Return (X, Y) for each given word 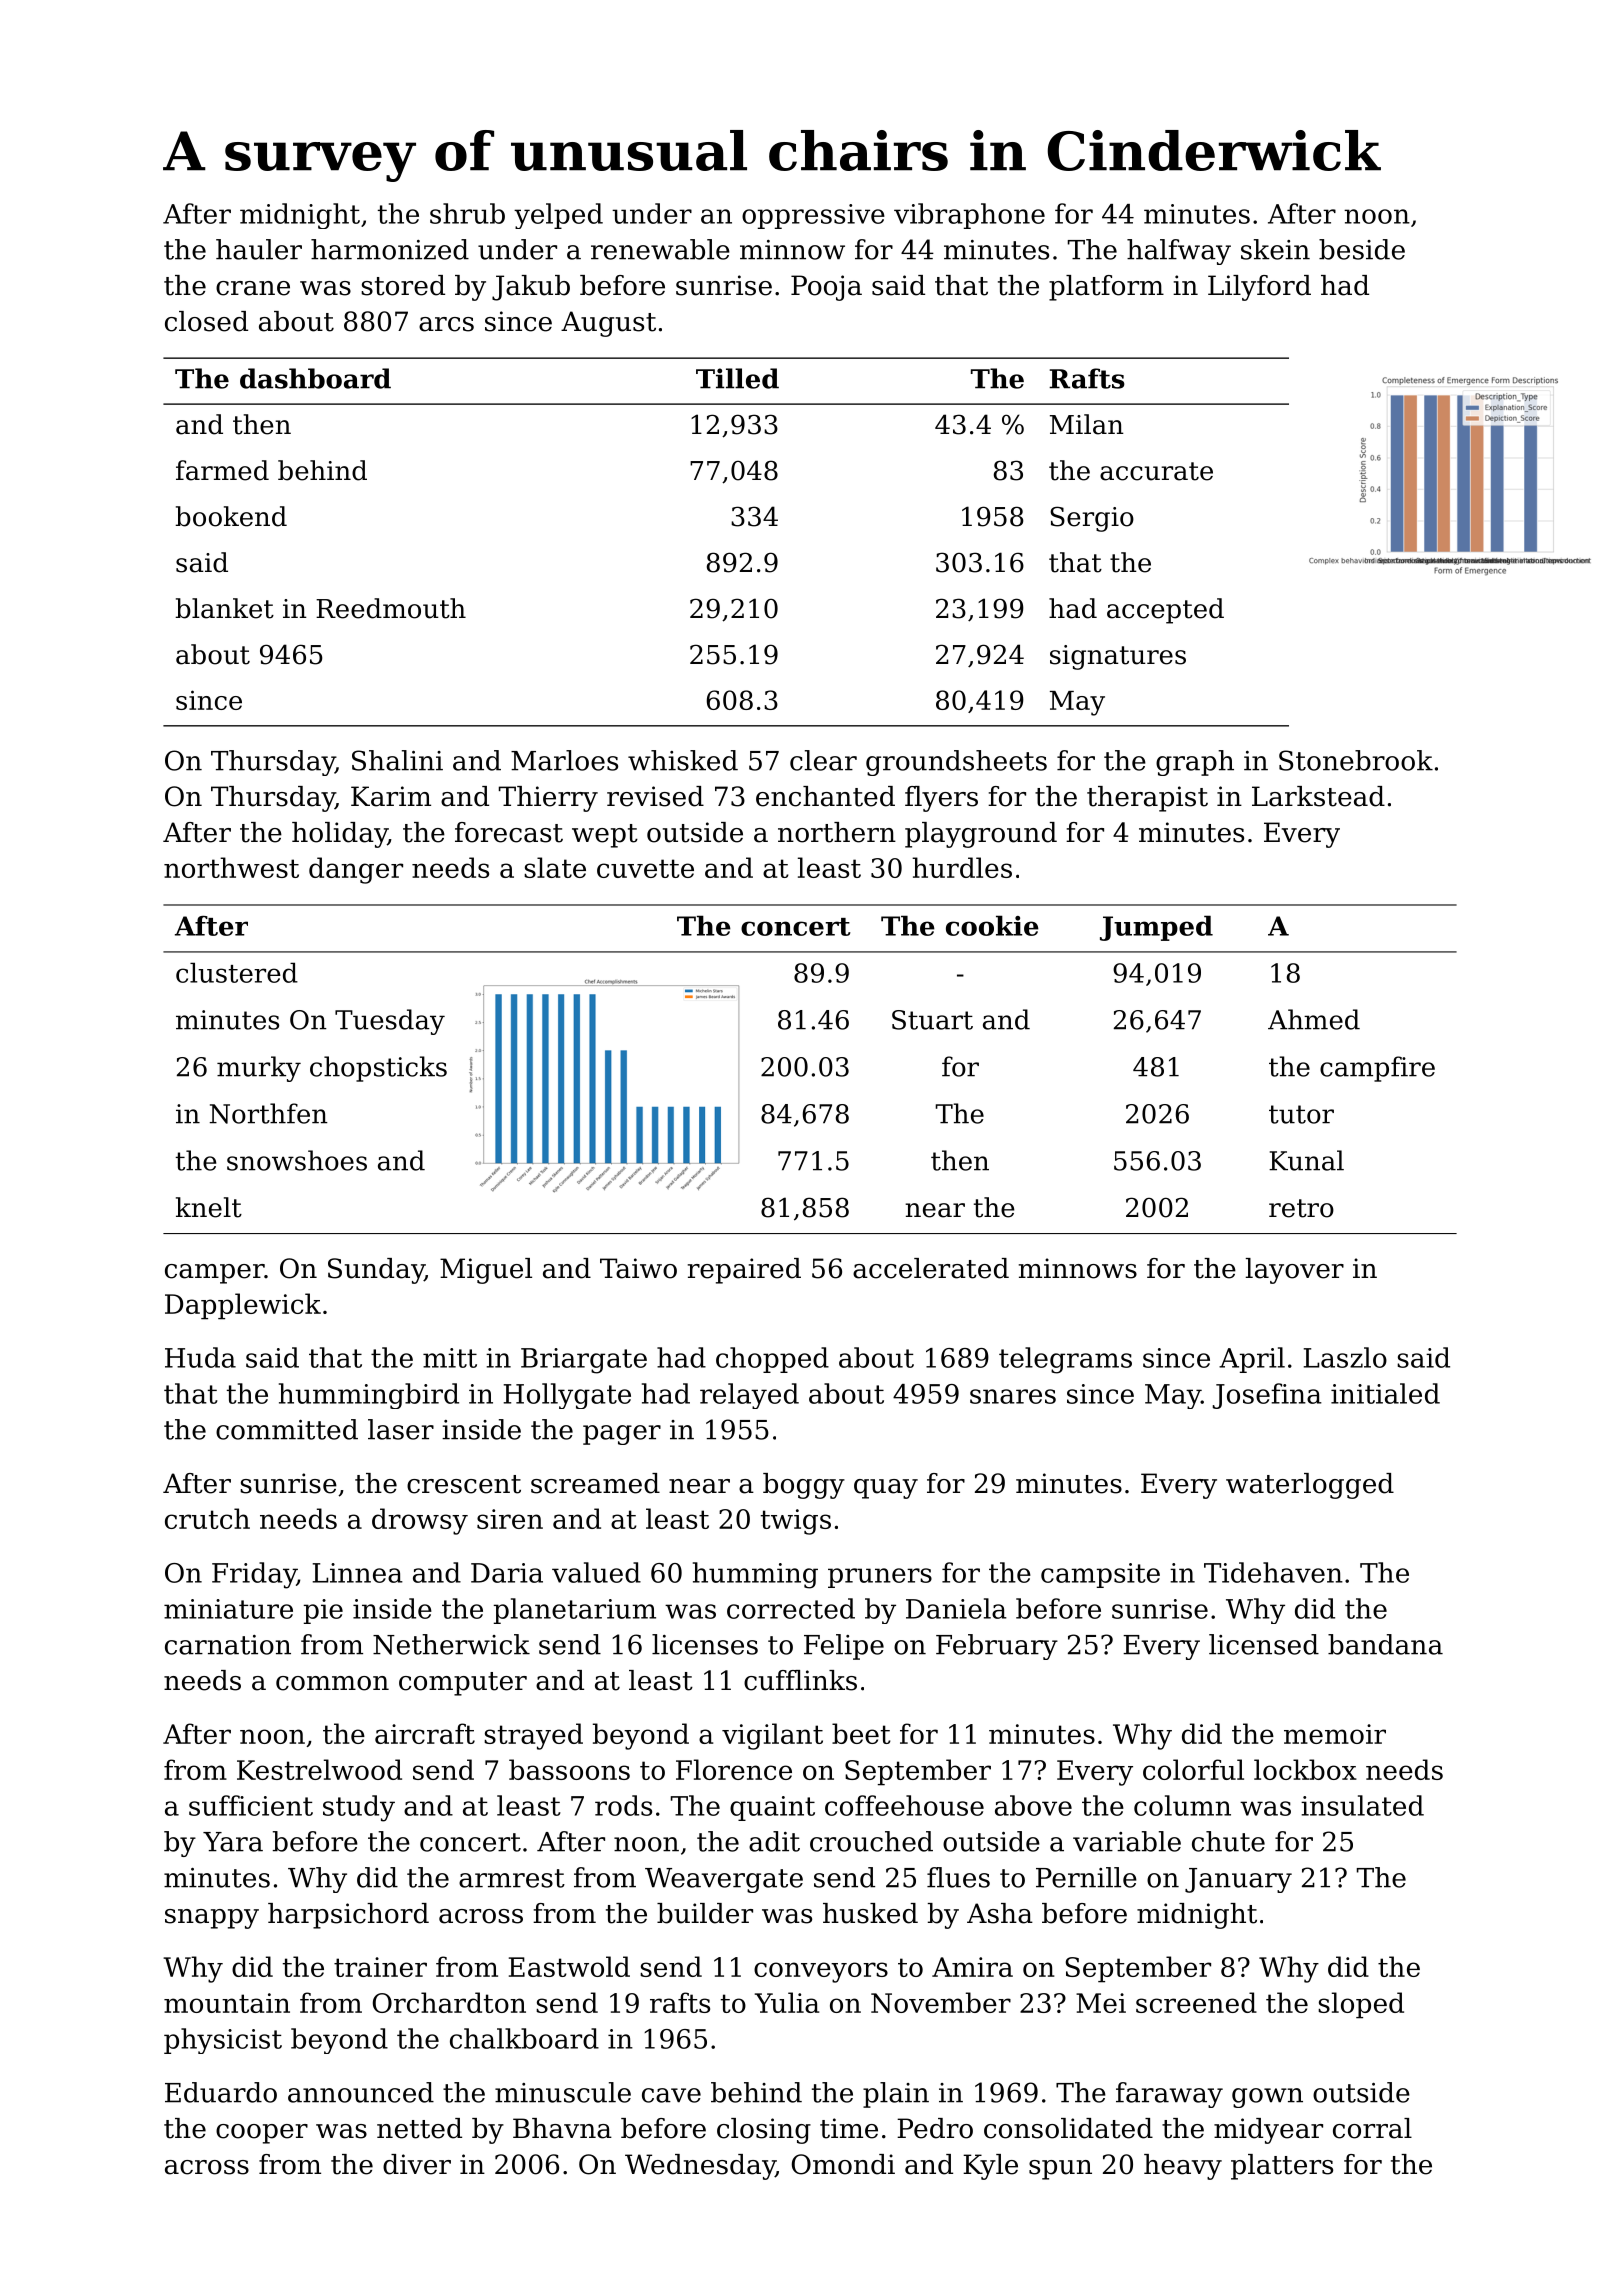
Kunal (1306, 1160)
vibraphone (969, 216)
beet (861, 1733)
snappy (212, 1919)
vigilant (772, 1736)
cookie (992, 925)
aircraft (425, 1733)
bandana (1385, 1644)
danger (356, 870)
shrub (467, 213)
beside (1362, 249)
